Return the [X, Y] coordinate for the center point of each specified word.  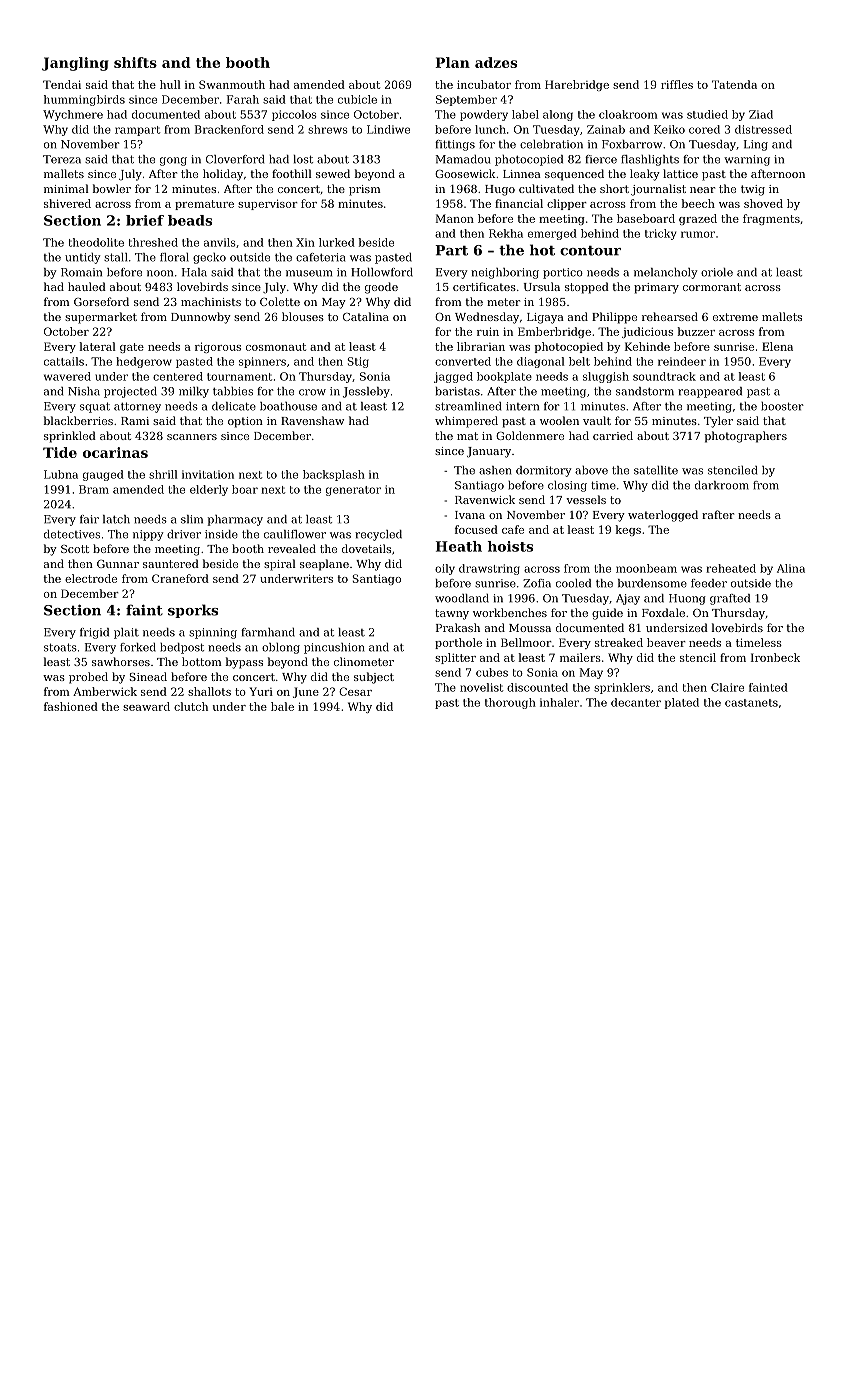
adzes [496, 62]
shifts [135, 62]
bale [282, 706]
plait [126, 633]
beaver [666, 642]
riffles [677, 84]
